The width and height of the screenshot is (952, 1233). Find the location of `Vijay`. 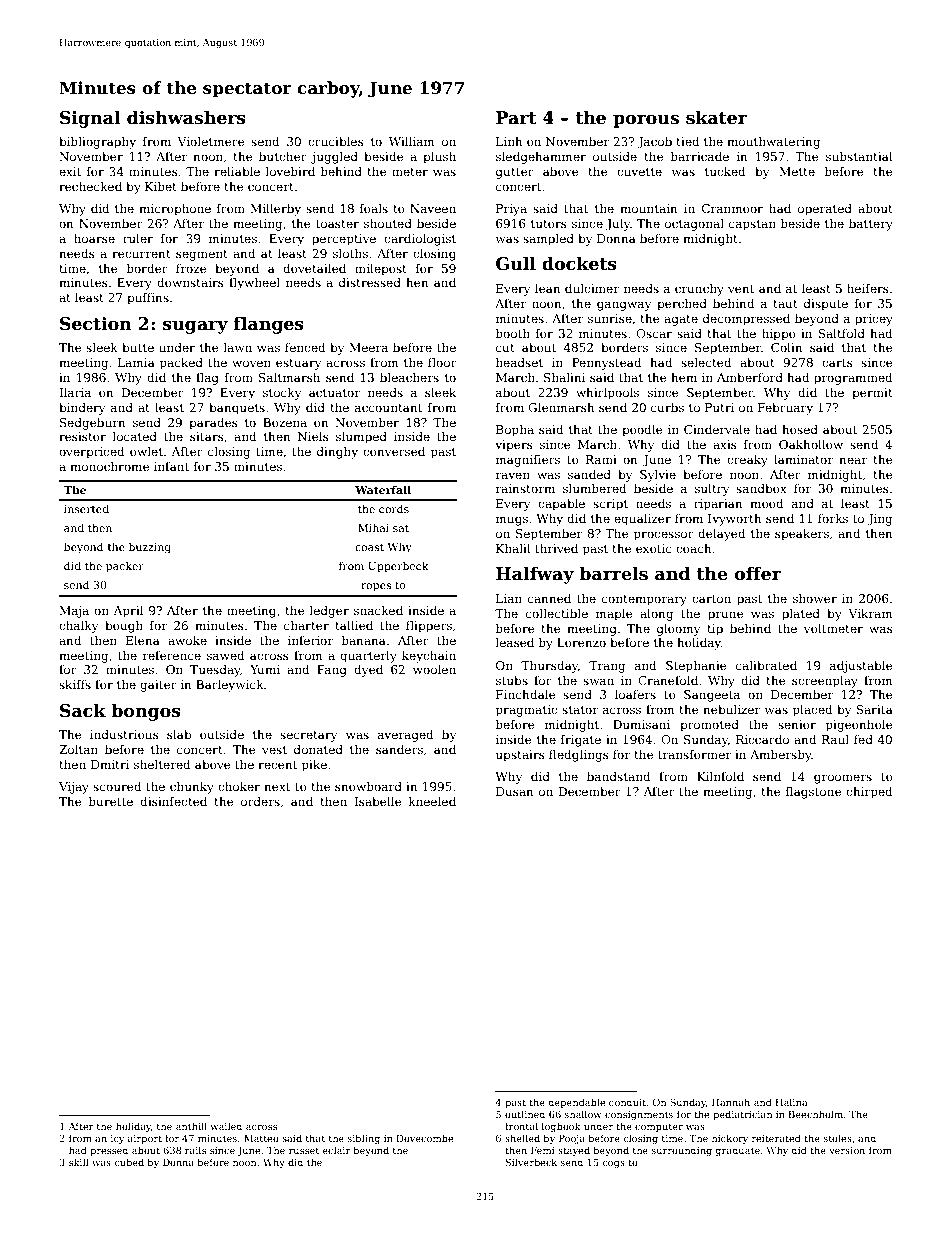

Vijay is located at coordinates (74, 788).
